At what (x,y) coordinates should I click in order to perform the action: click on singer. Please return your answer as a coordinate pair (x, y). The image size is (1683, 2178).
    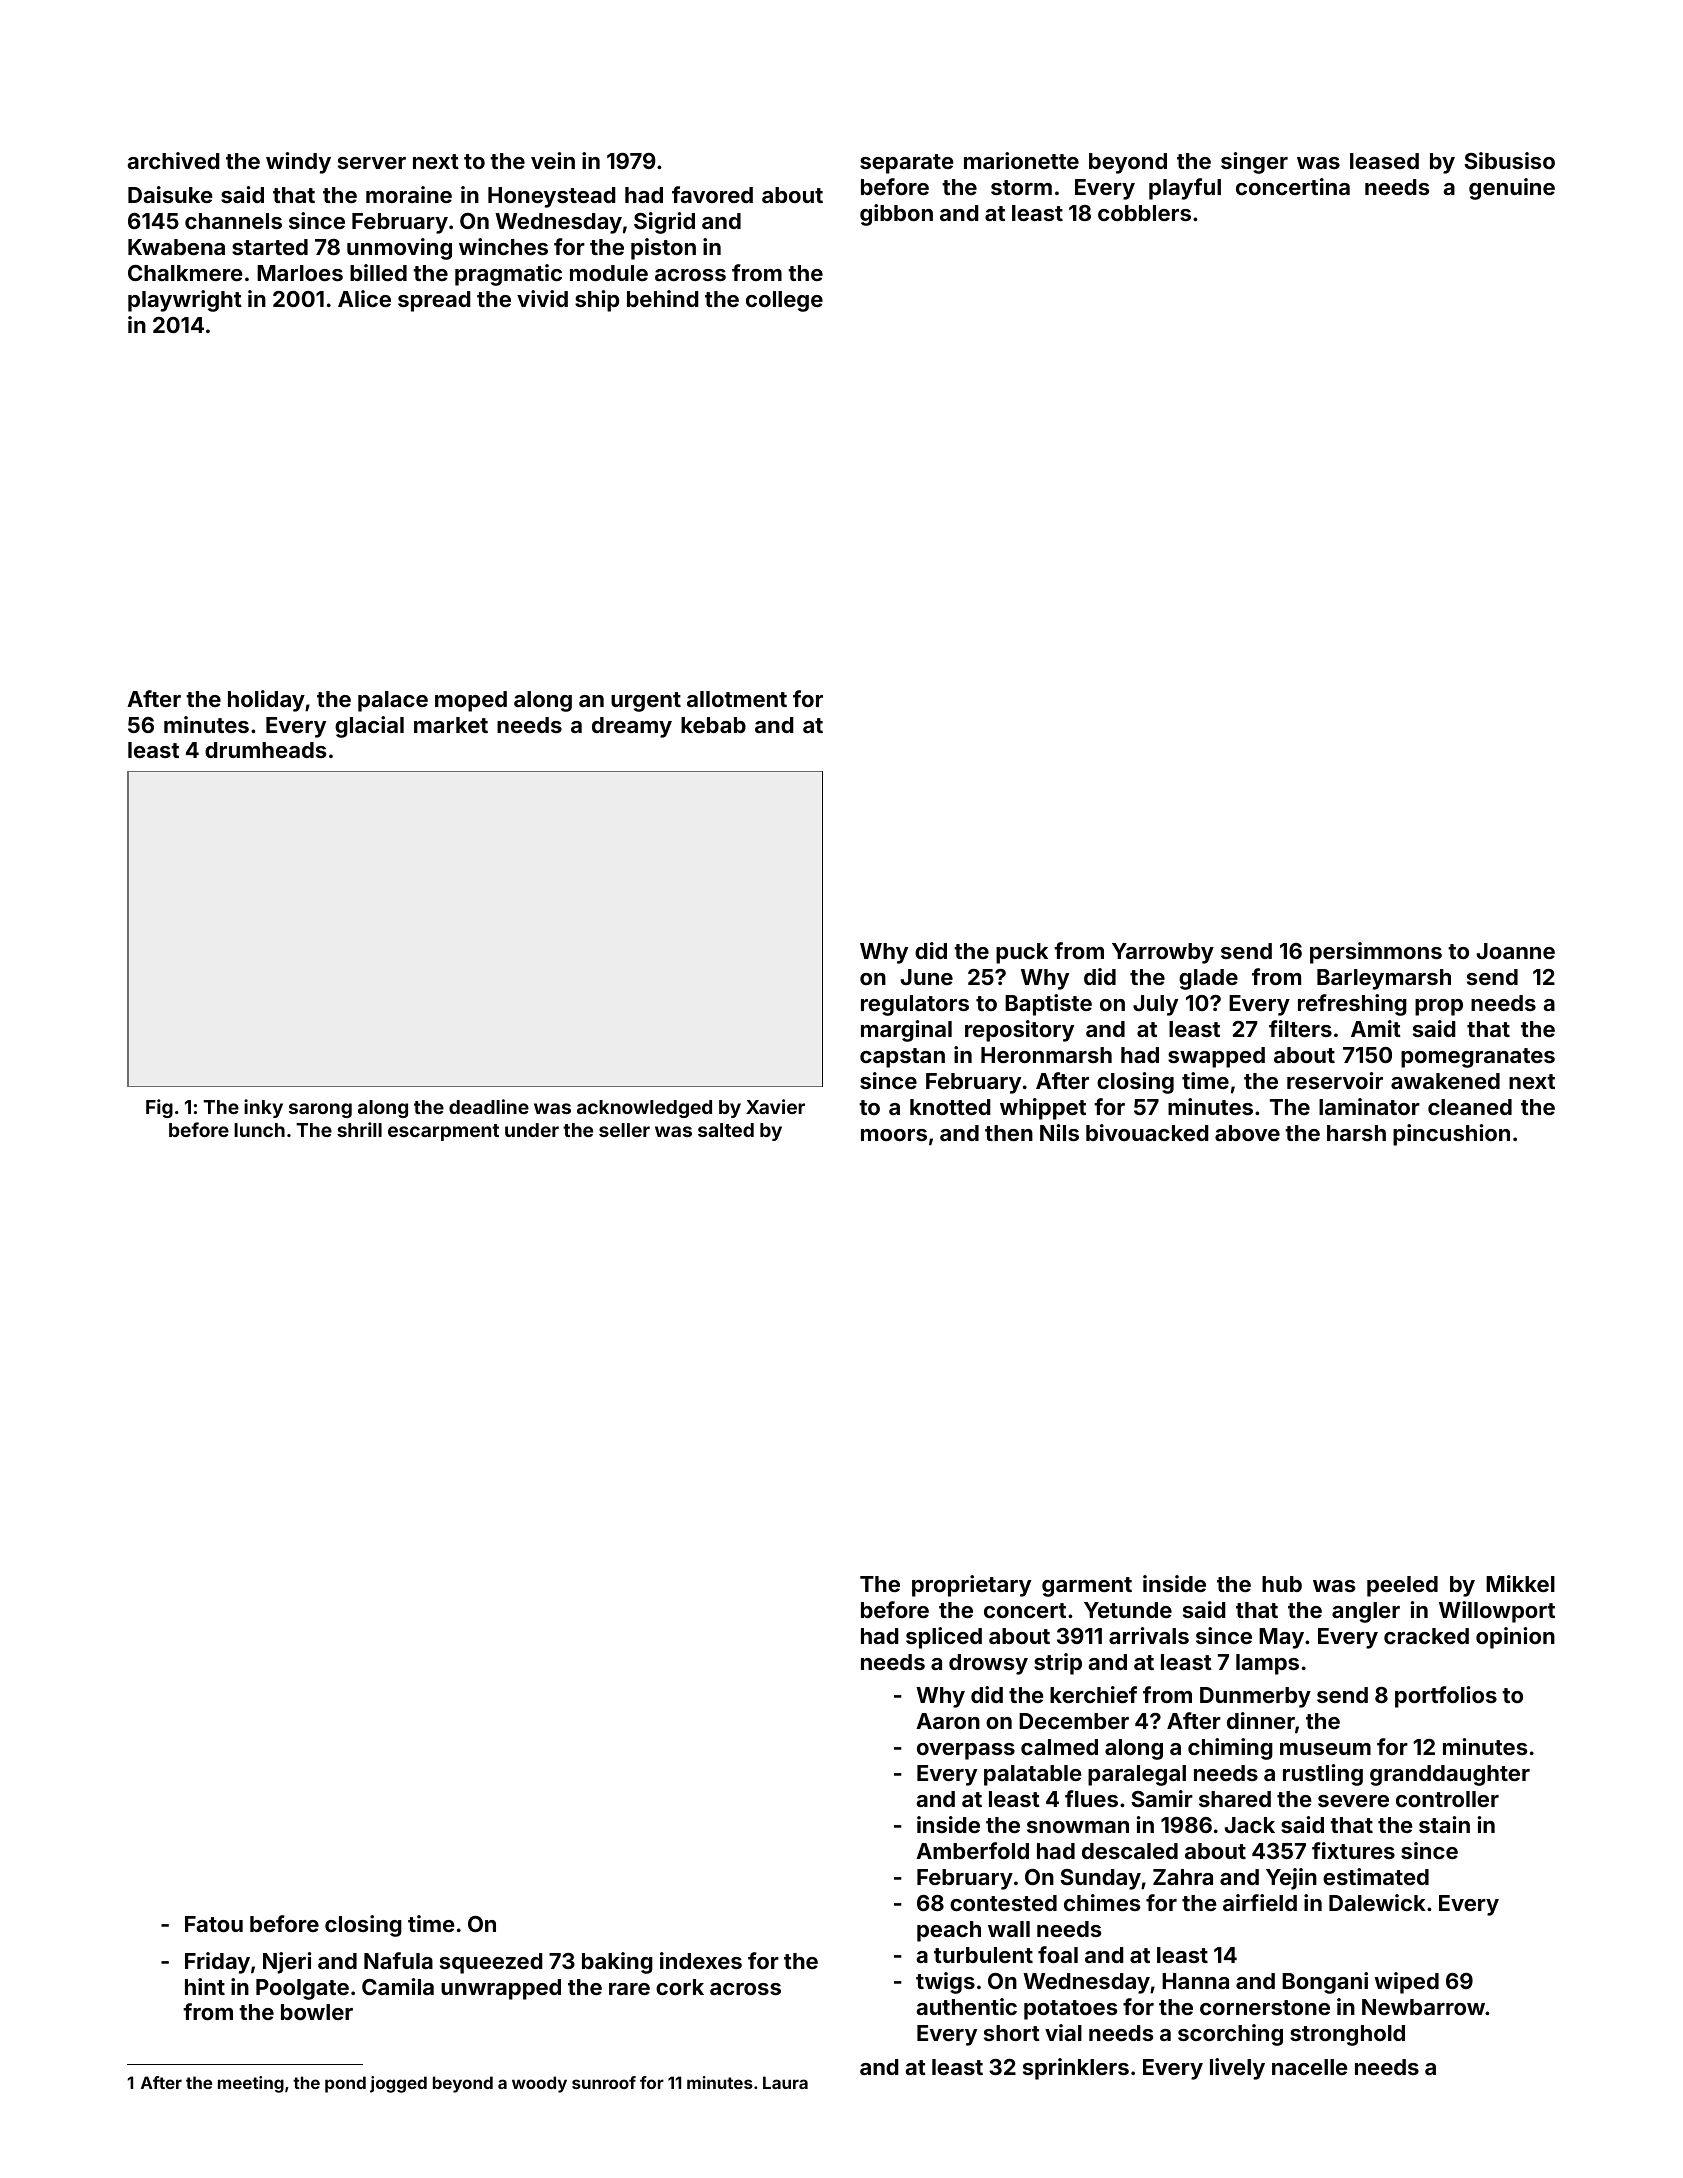
    Looking at the image, I should click on (1254, 163).
